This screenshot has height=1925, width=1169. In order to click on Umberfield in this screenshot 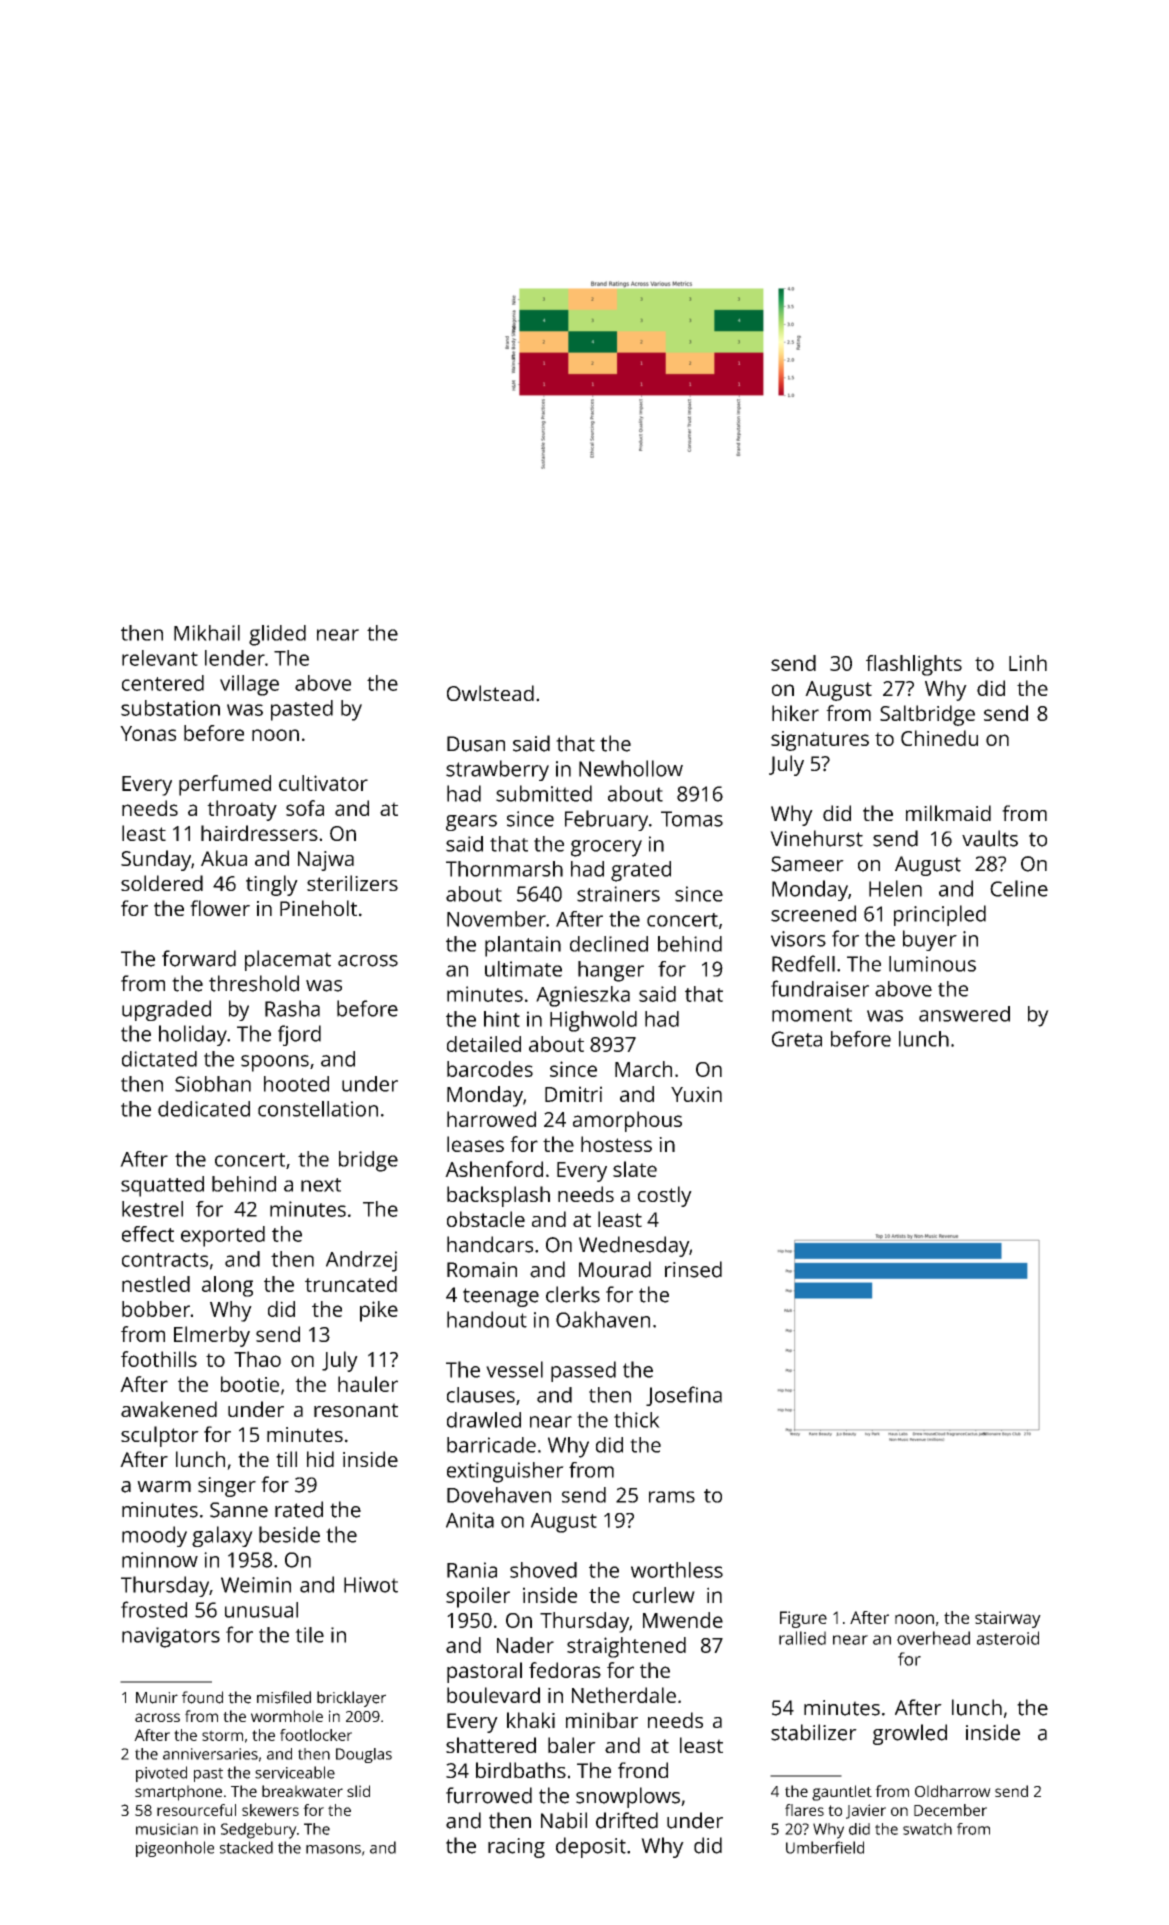, I will do `click(825, 1847)`.
